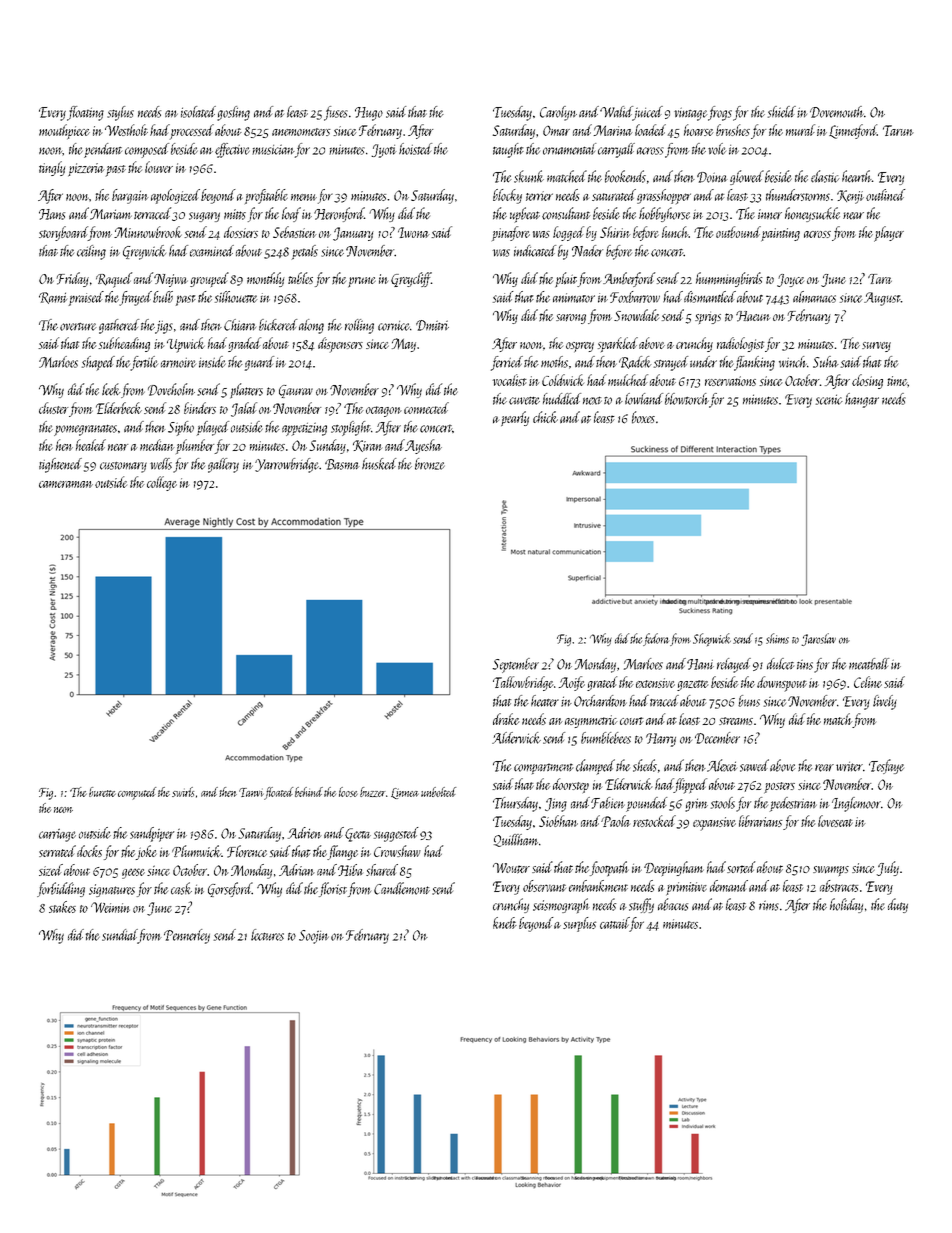  What do you see at coordinates (162, 483) in the screenshot?
I see `college` at bounding box center [162, 483].
